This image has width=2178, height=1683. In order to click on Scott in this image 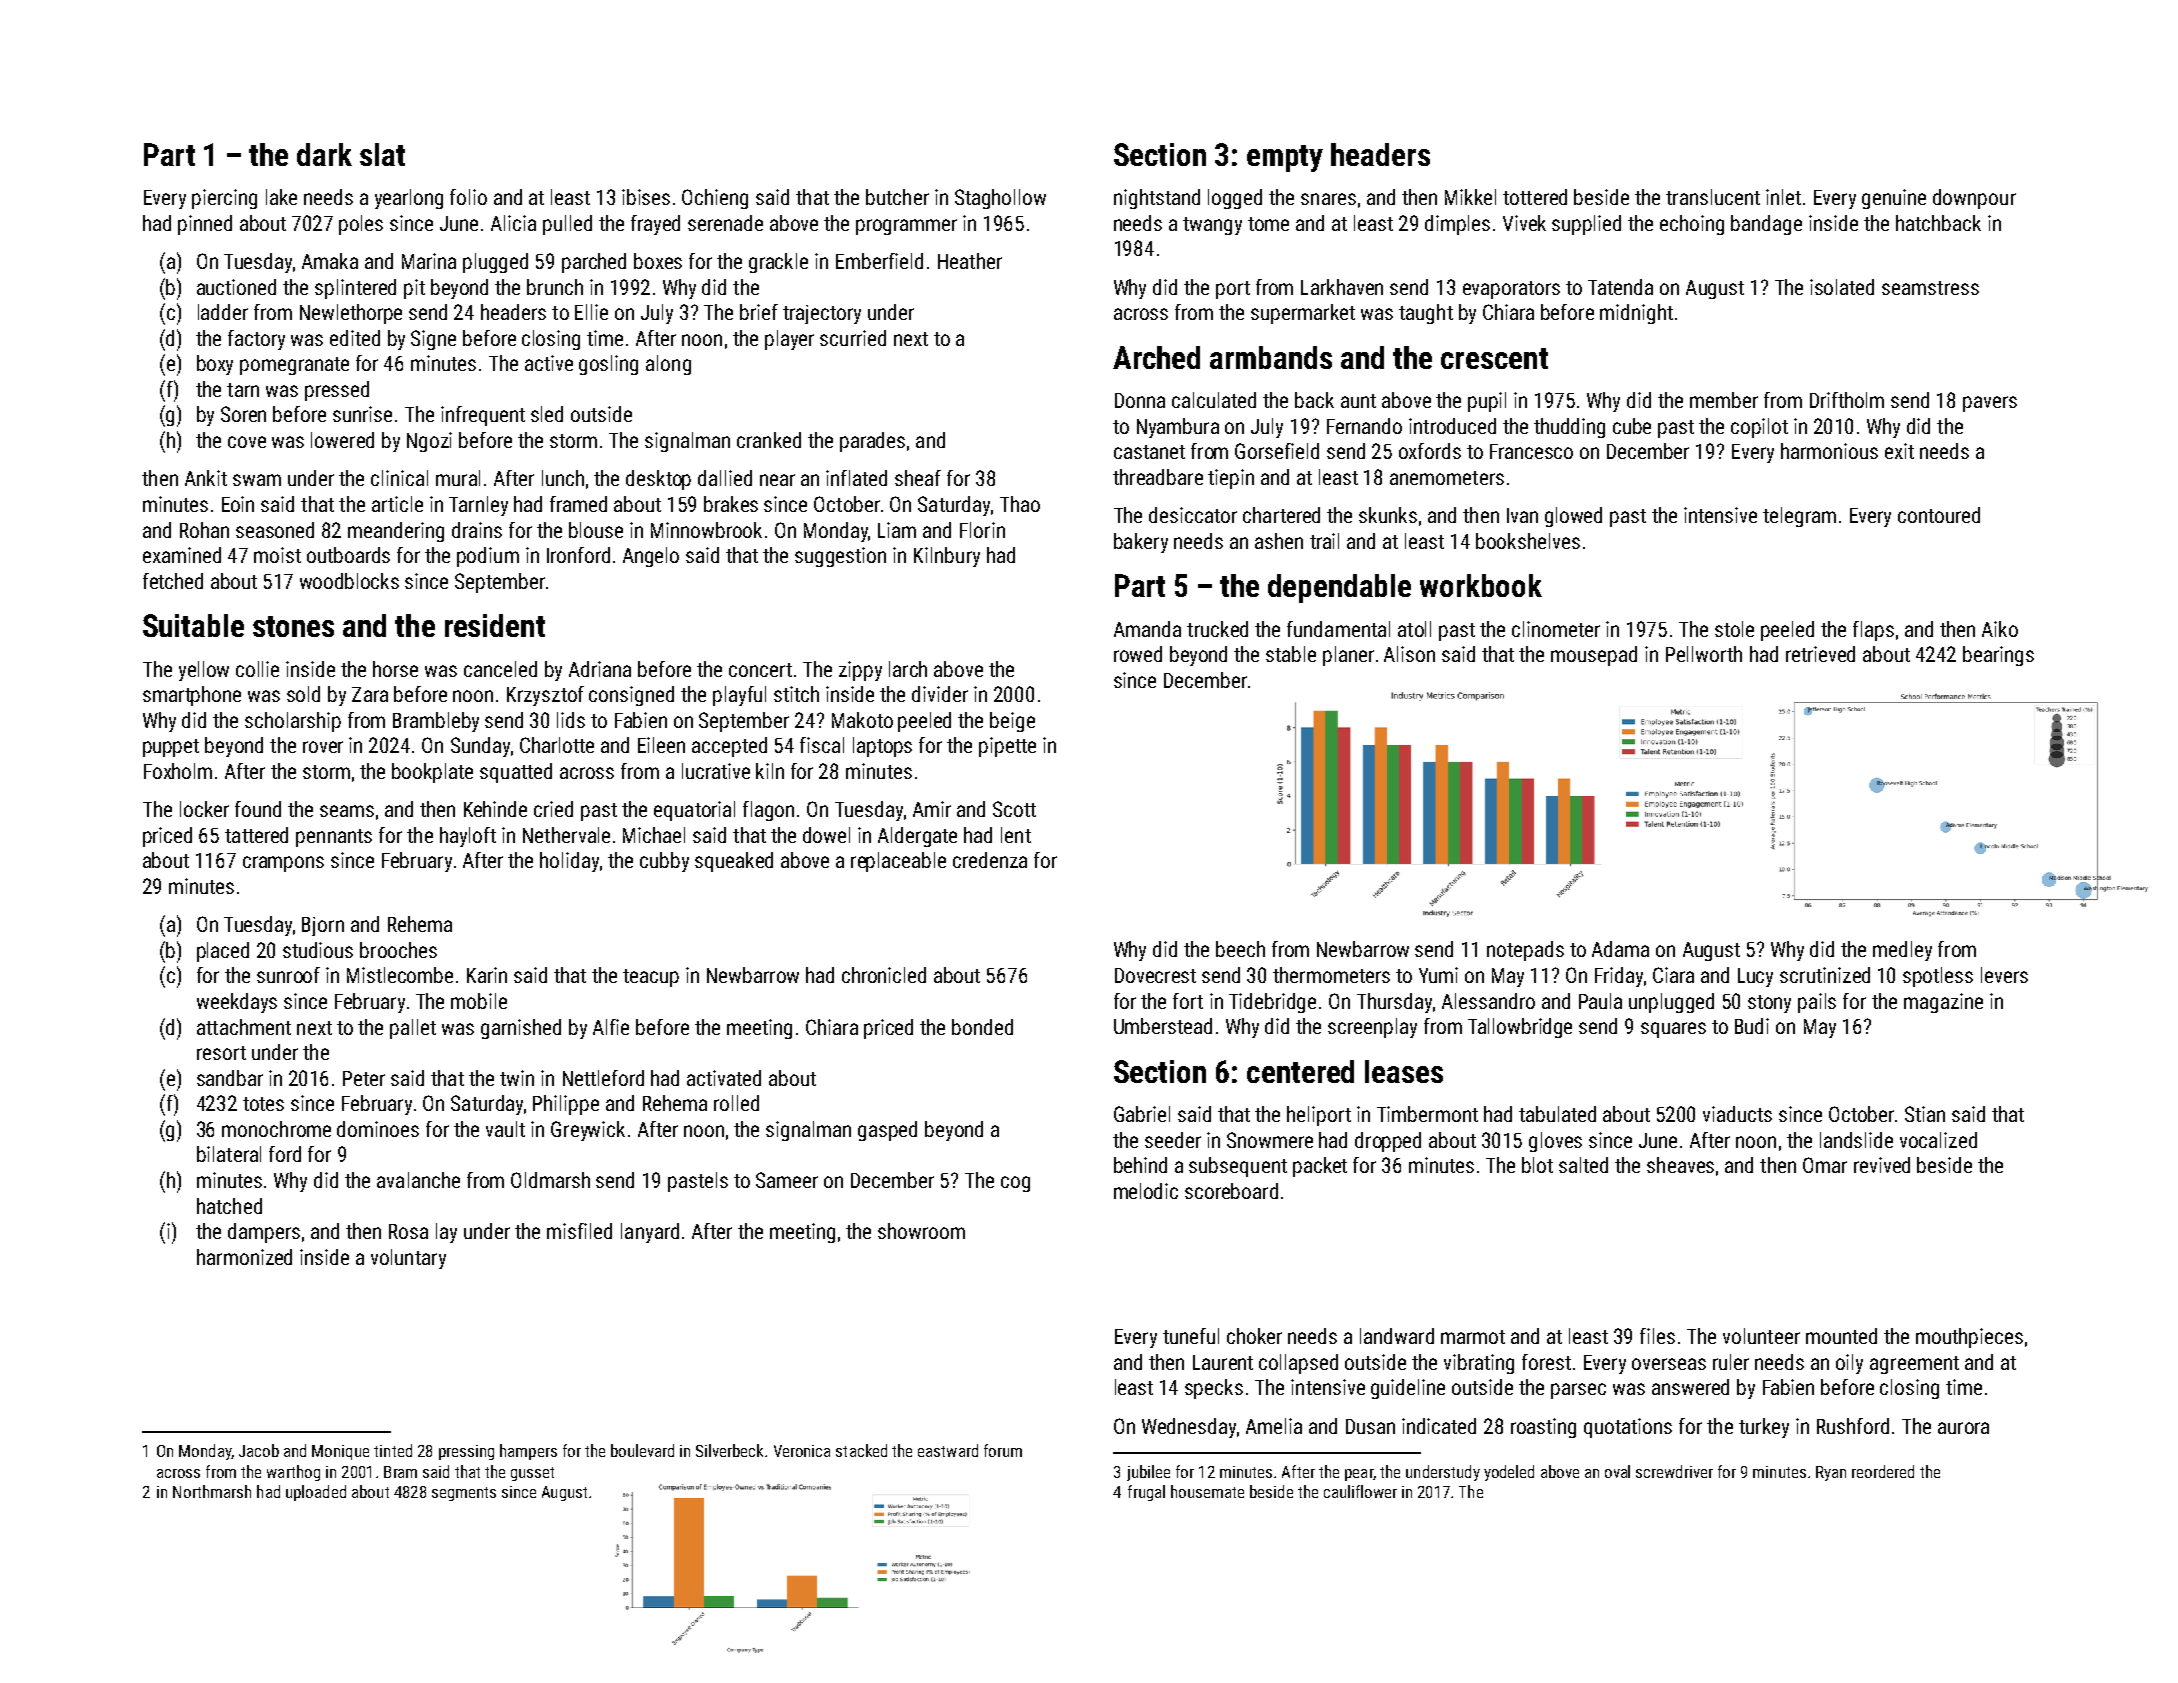, I will do `click(1014, 809)`.
